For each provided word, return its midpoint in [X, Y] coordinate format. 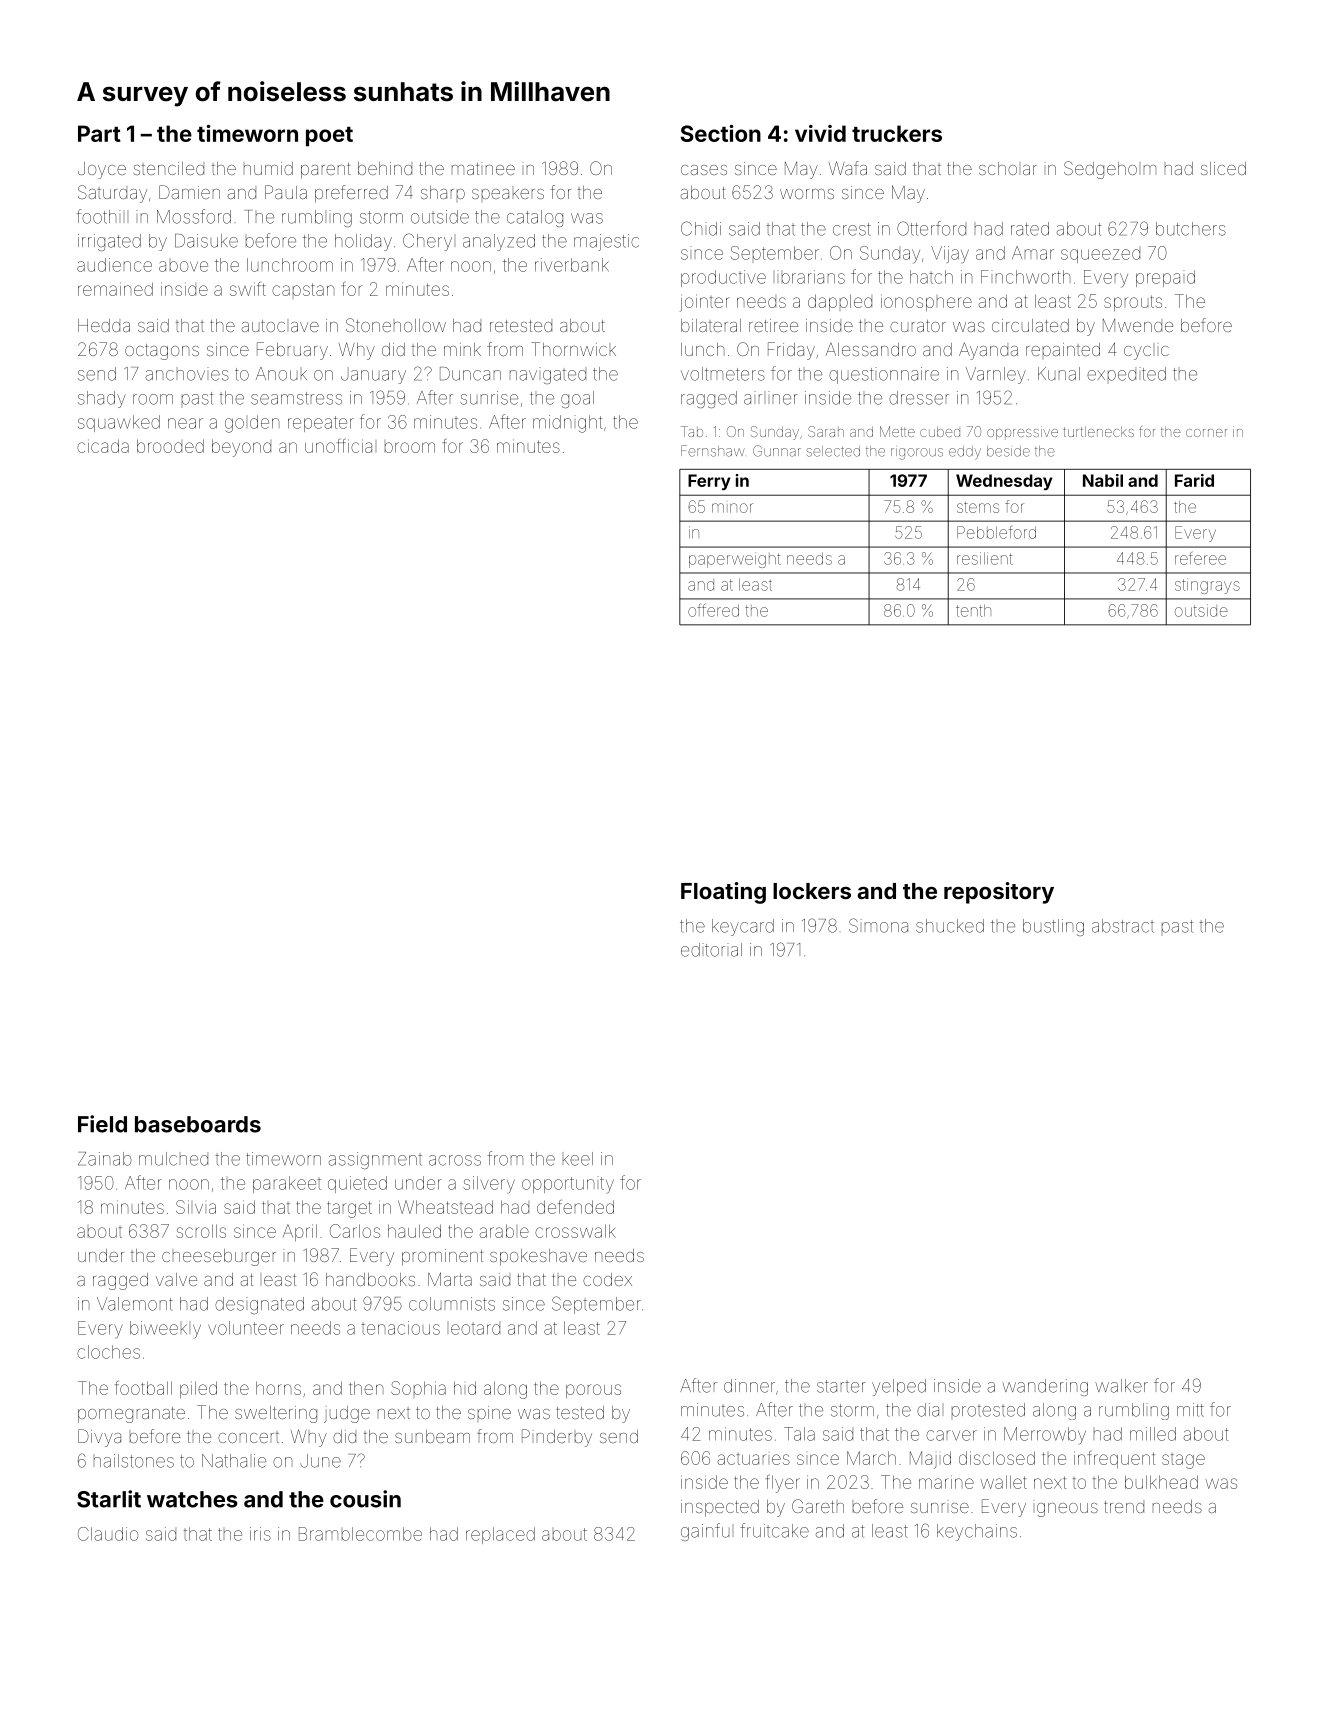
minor [732, 508]
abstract [1123, 926]
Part [99, 133]
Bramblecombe [360, 1534]
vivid [820, 133]
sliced [1223, 168]
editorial [711, 950]
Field [102, 1124]
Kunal [1059, 374]
